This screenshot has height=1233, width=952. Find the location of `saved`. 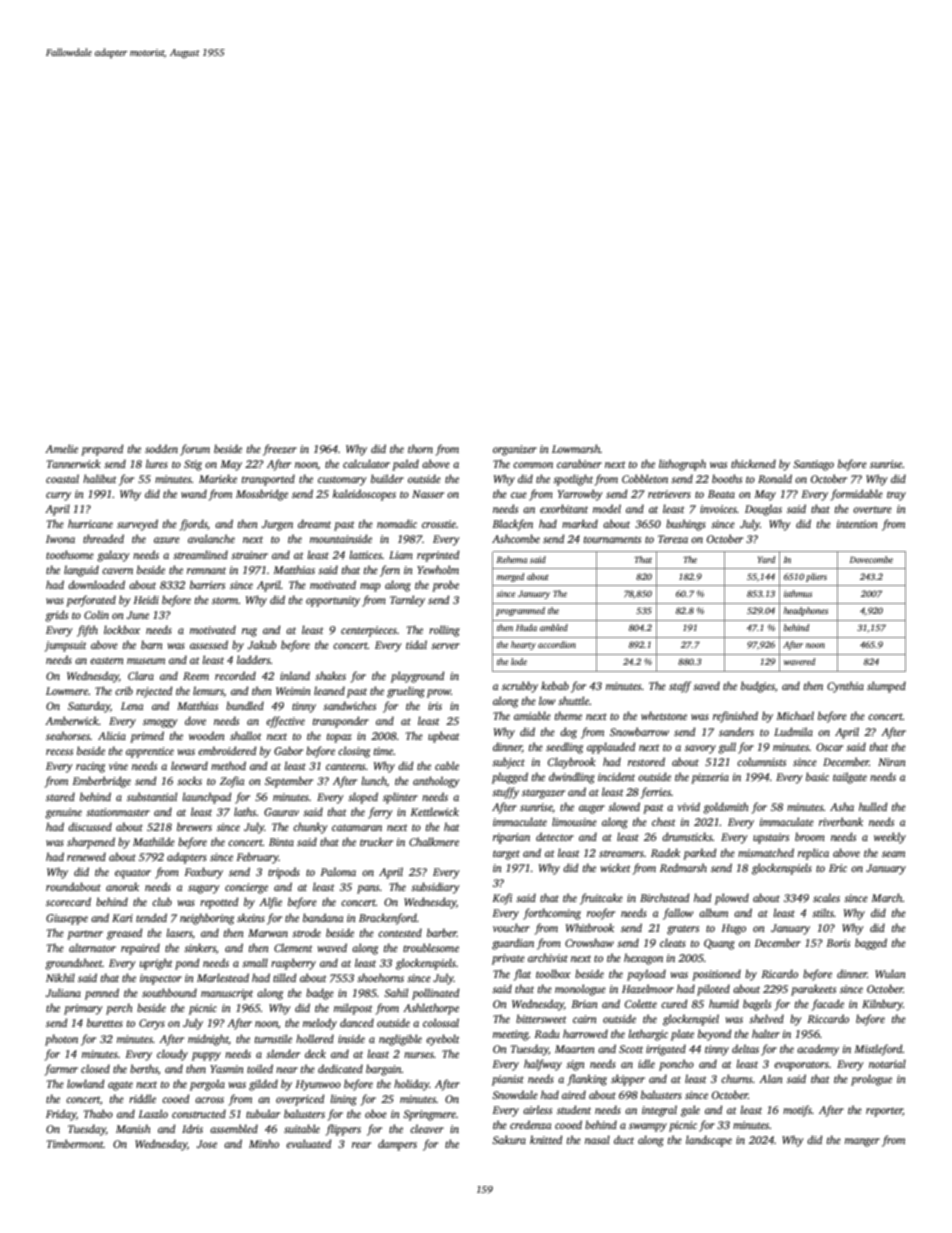

saved is located at coordinates (706, 685).
